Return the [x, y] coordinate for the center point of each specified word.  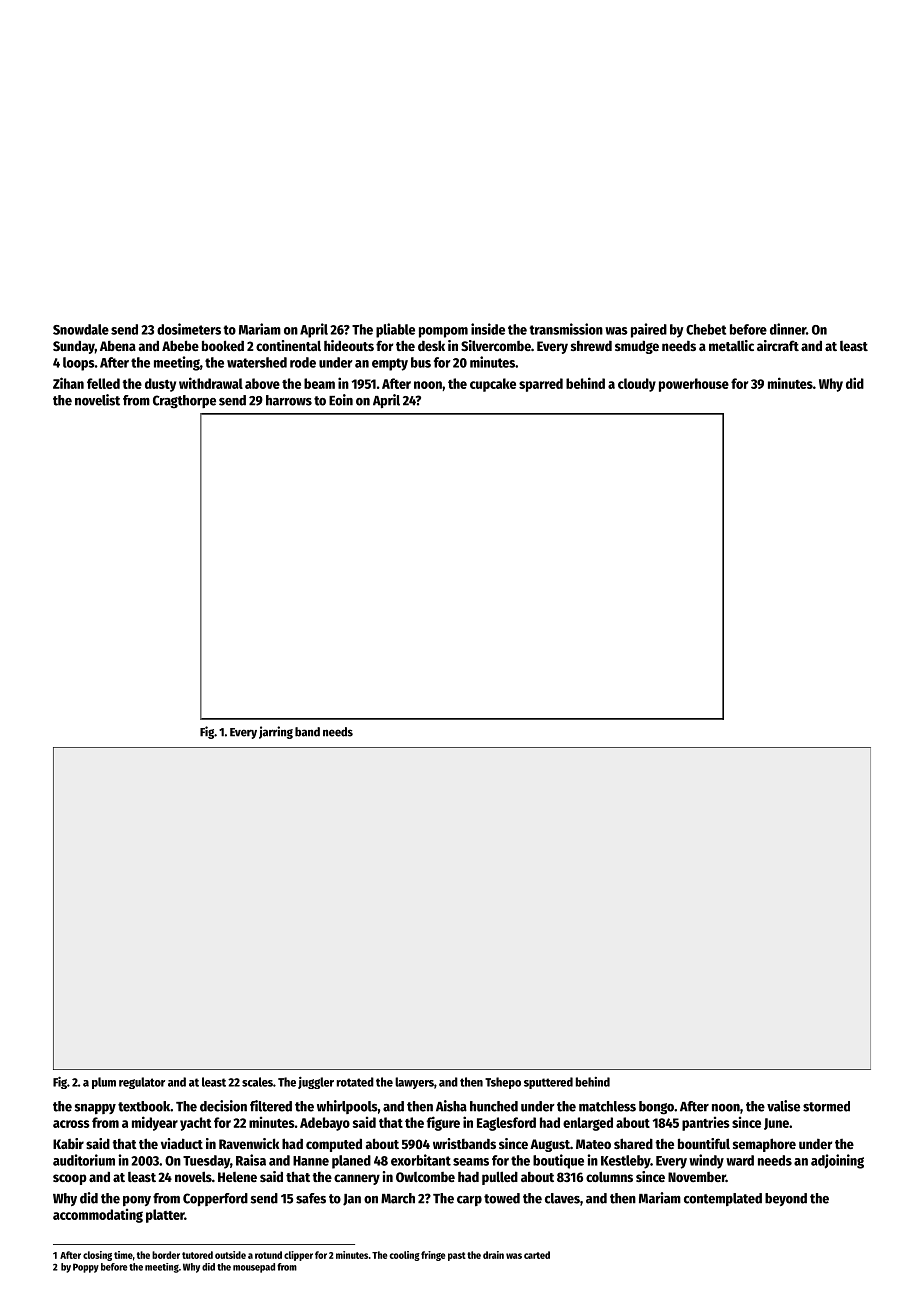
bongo [656, 1108]
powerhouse [694, 385]
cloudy [637, 385]
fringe [433, 1256]
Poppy [86, 1268]
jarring [276, 732]
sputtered [548, 1083]
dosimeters [189, 329]
